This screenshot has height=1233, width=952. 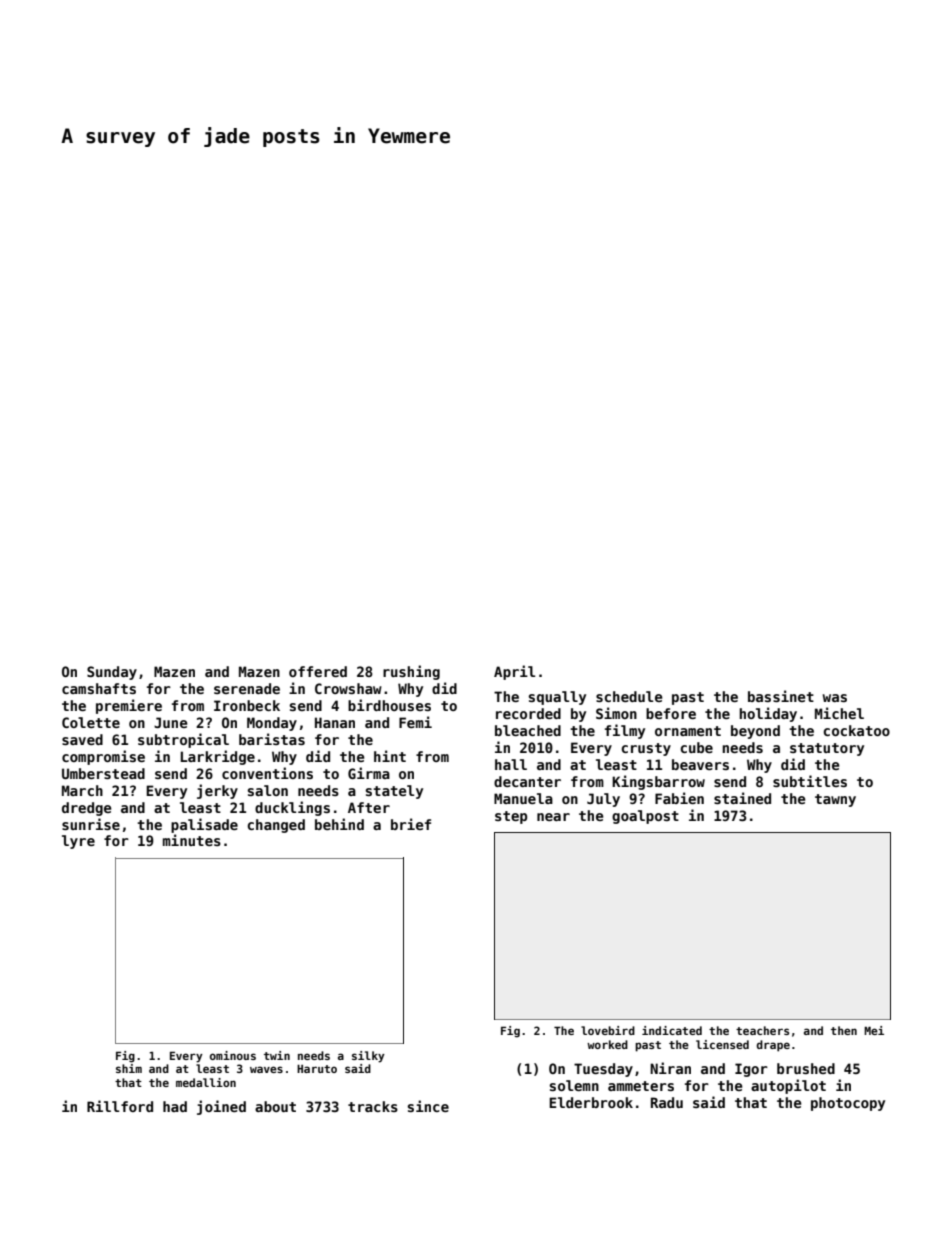 What do you see at coordinates (848, 1104) in the screenshot?
I see `photocopy` at bounding box center [848, 1104].
